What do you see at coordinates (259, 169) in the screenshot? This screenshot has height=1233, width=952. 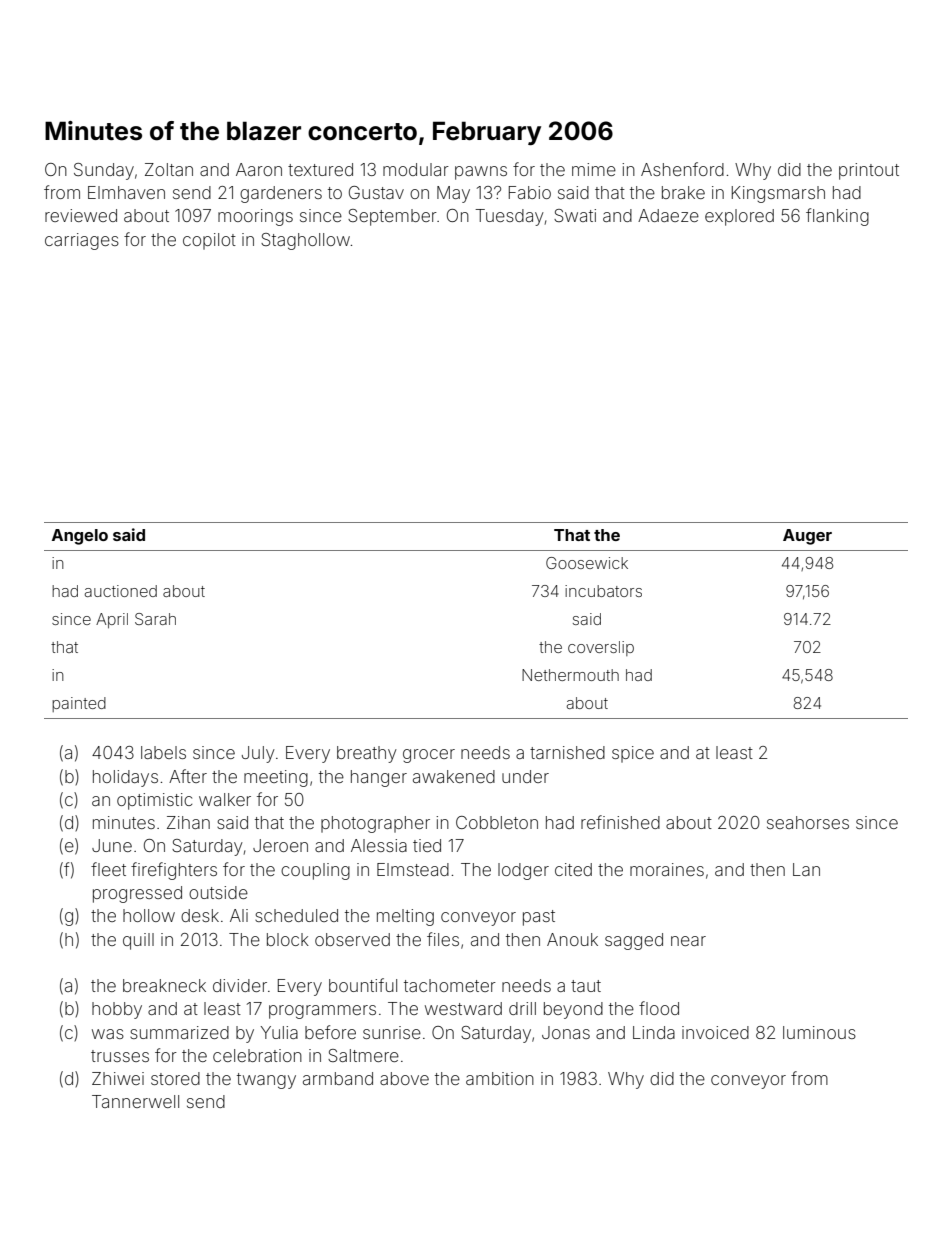 I see `Aaron` at bounding box center [259, 169].
